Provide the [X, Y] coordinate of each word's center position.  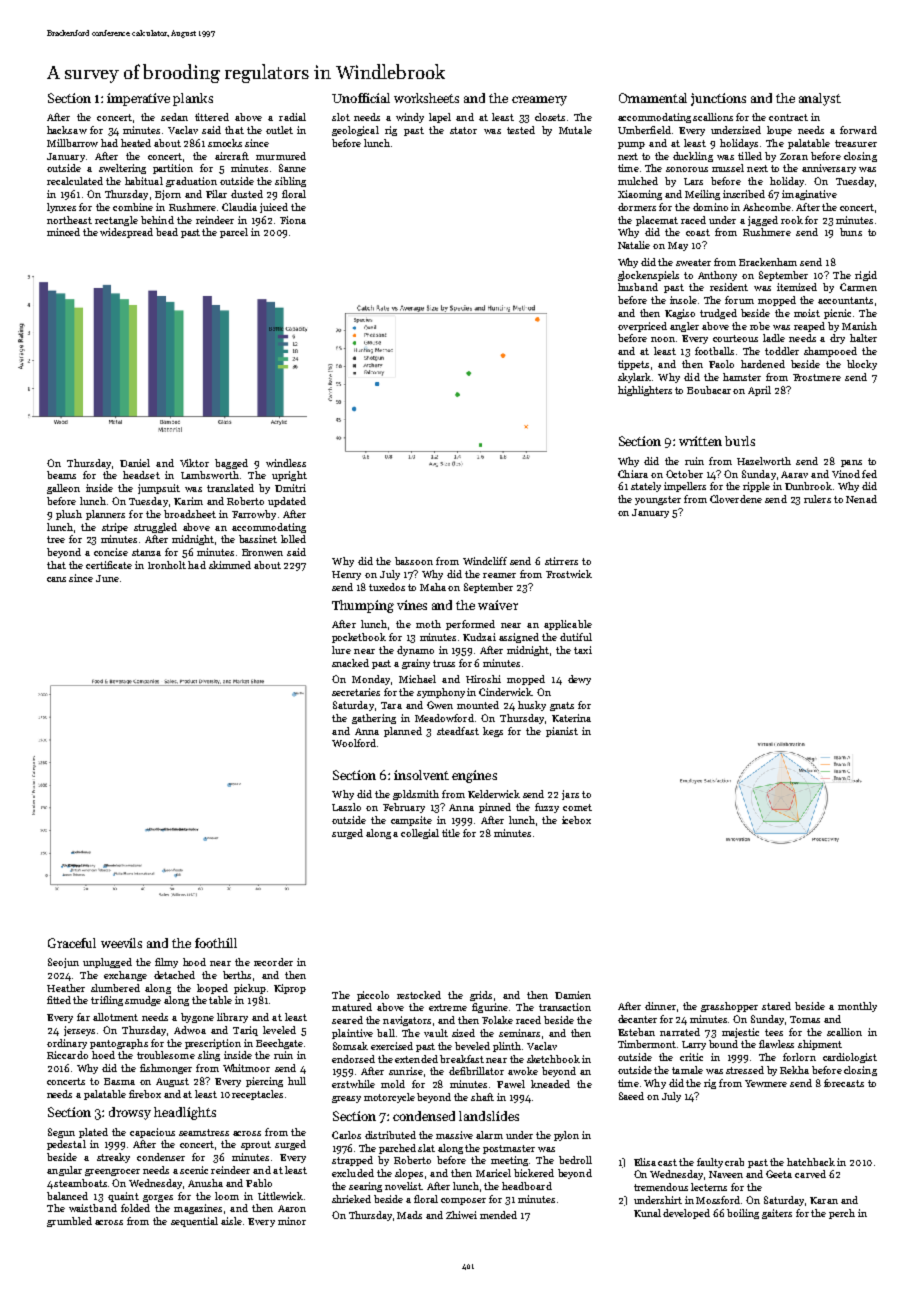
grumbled [69, 1222]
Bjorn [168, 195]
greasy [346, 1099]
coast [698, 232]
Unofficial [361, 98]
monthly [857, 1007]
